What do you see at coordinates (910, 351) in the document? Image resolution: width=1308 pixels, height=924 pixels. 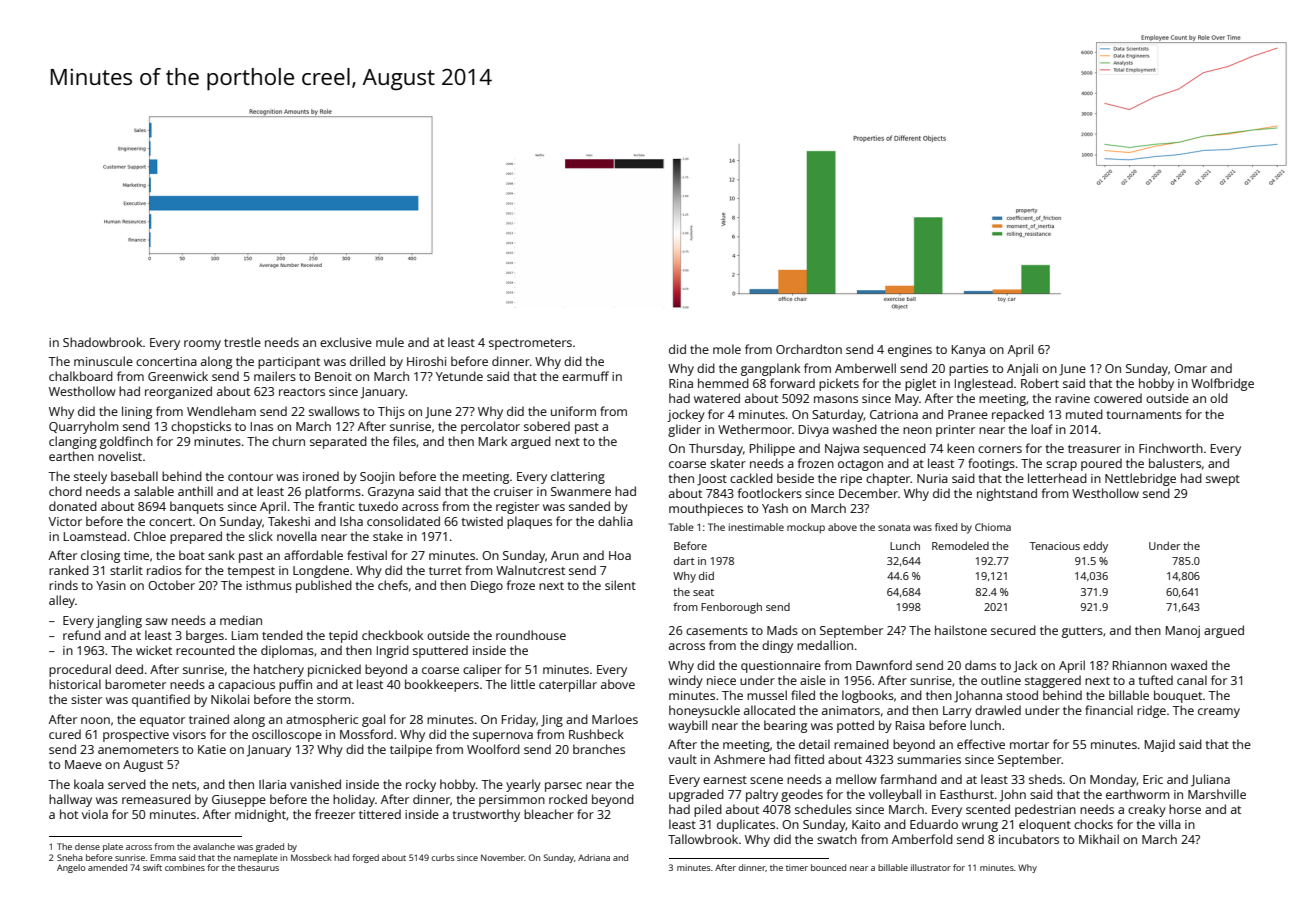 I see `engines` at bounding box center [910, 351].
